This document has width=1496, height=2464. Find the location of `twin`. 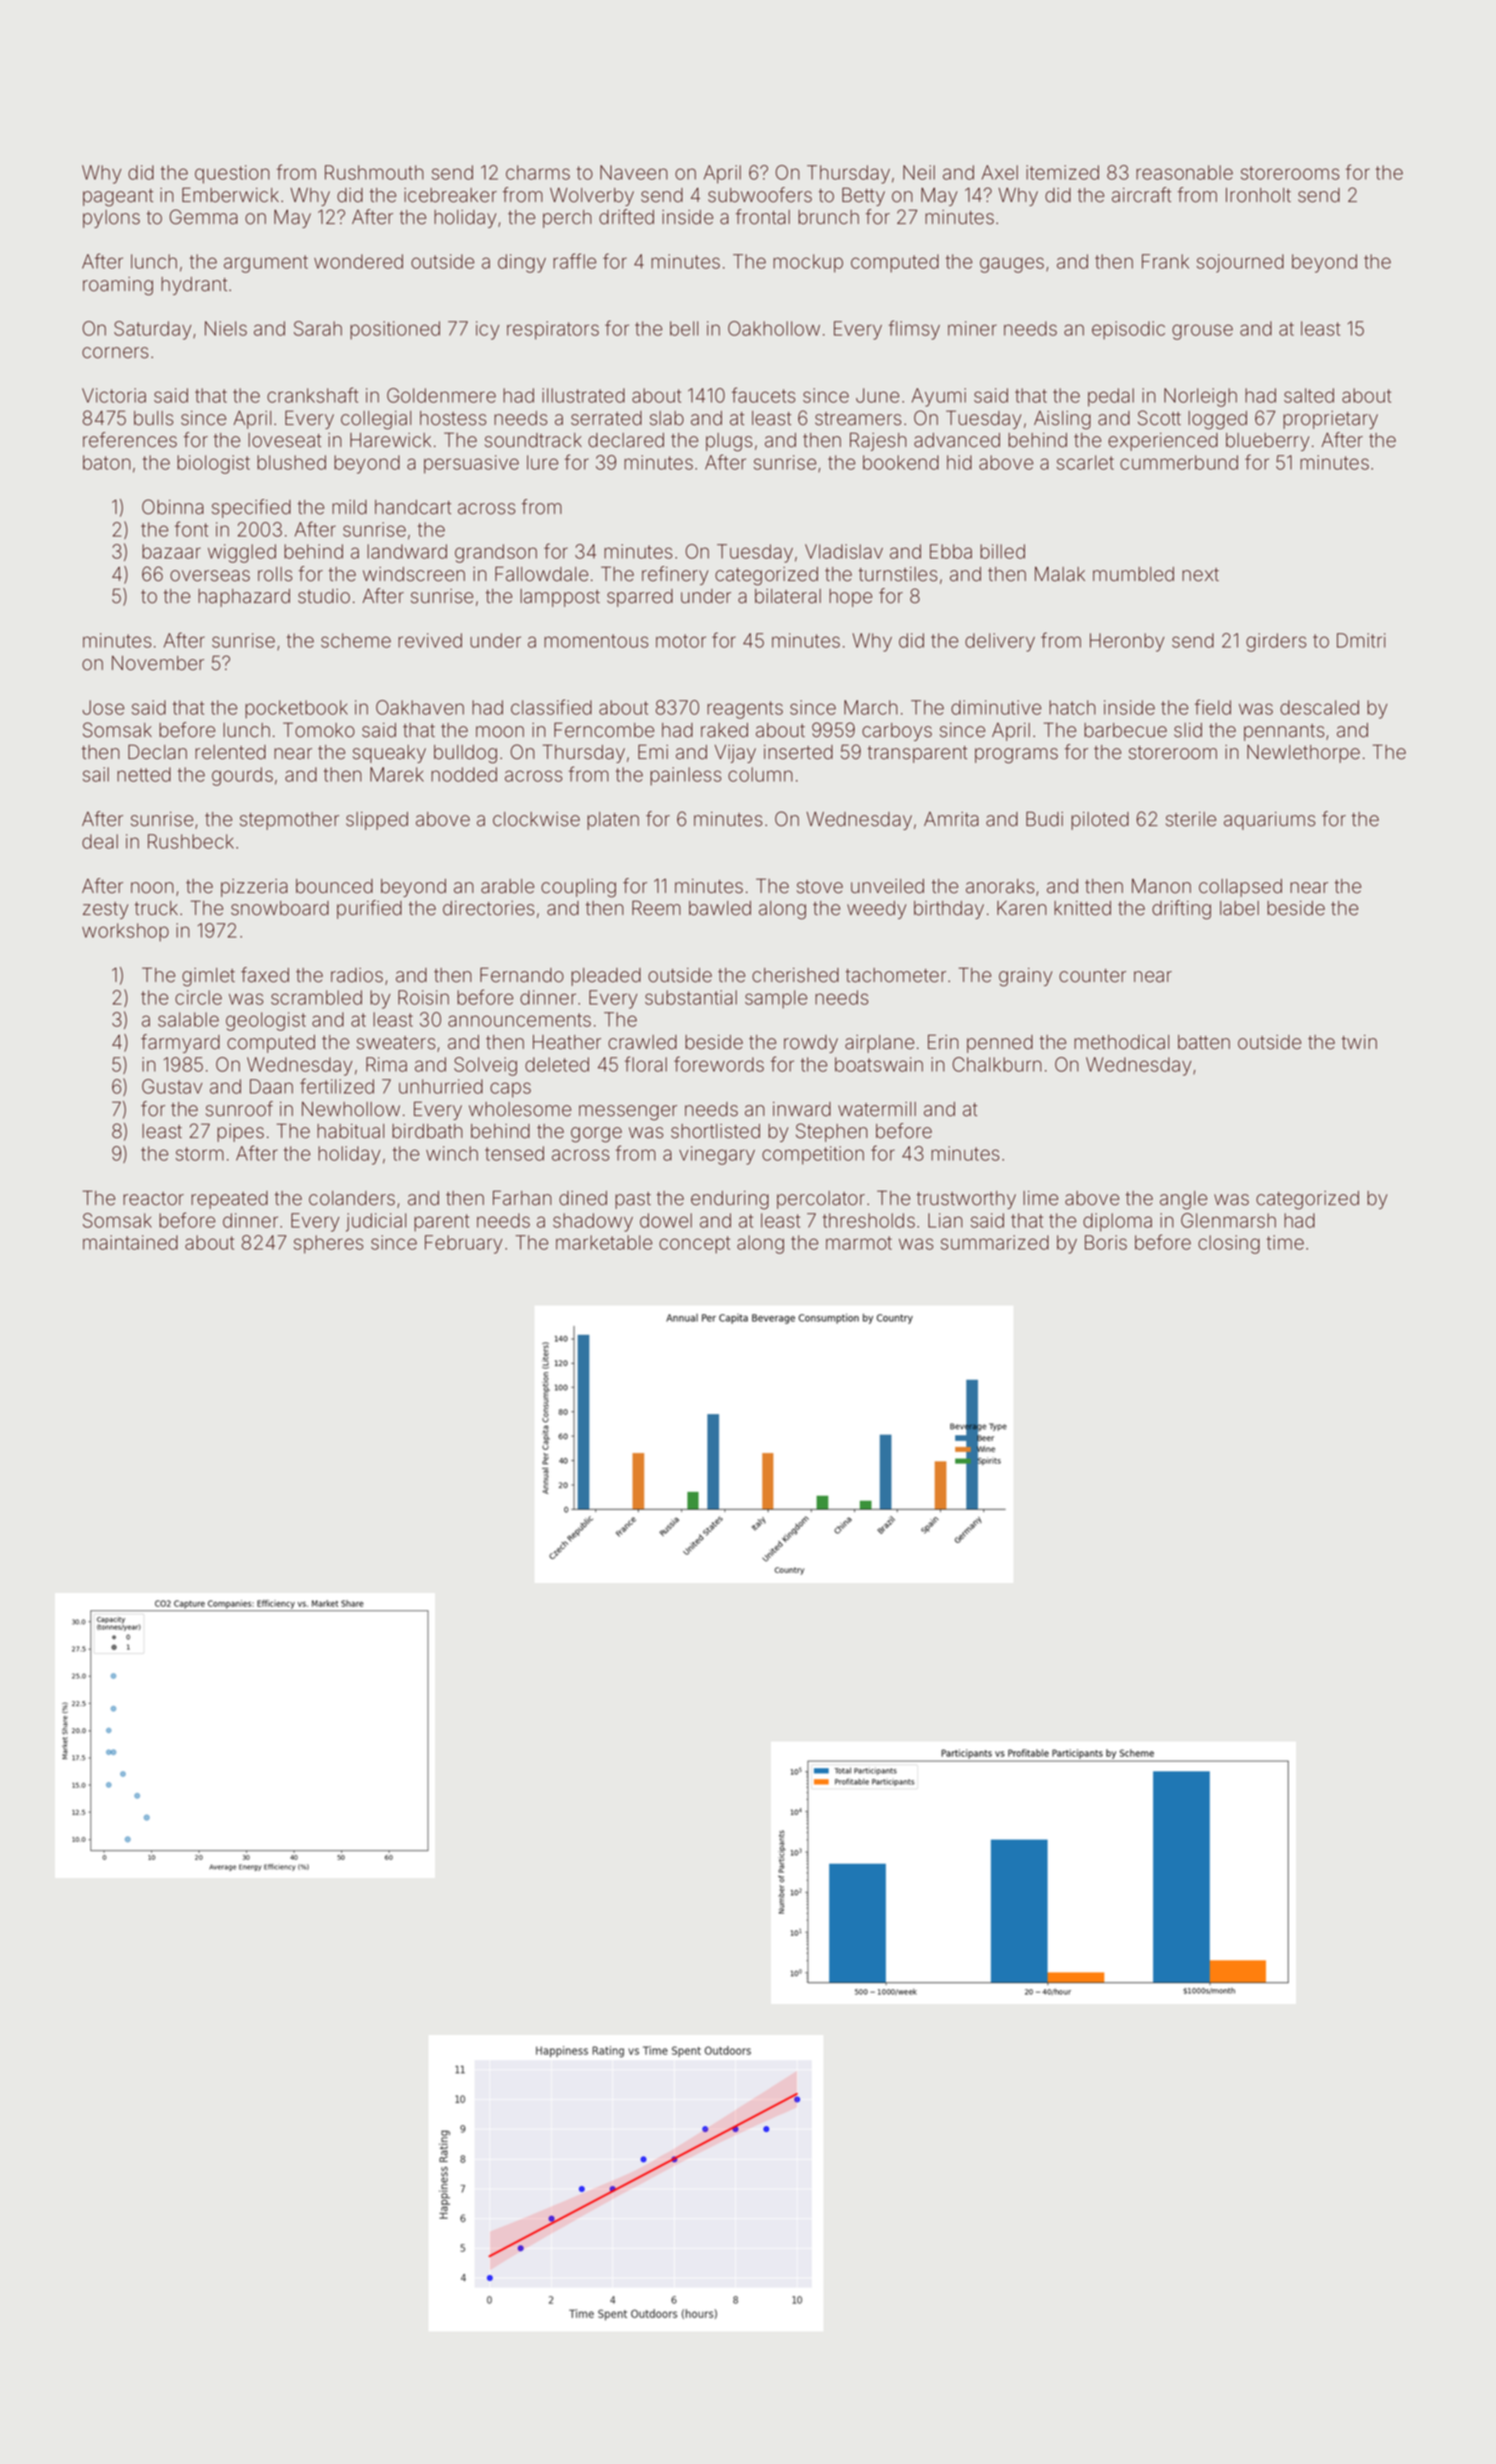

twin is located at coordinates (1359, 1042).
